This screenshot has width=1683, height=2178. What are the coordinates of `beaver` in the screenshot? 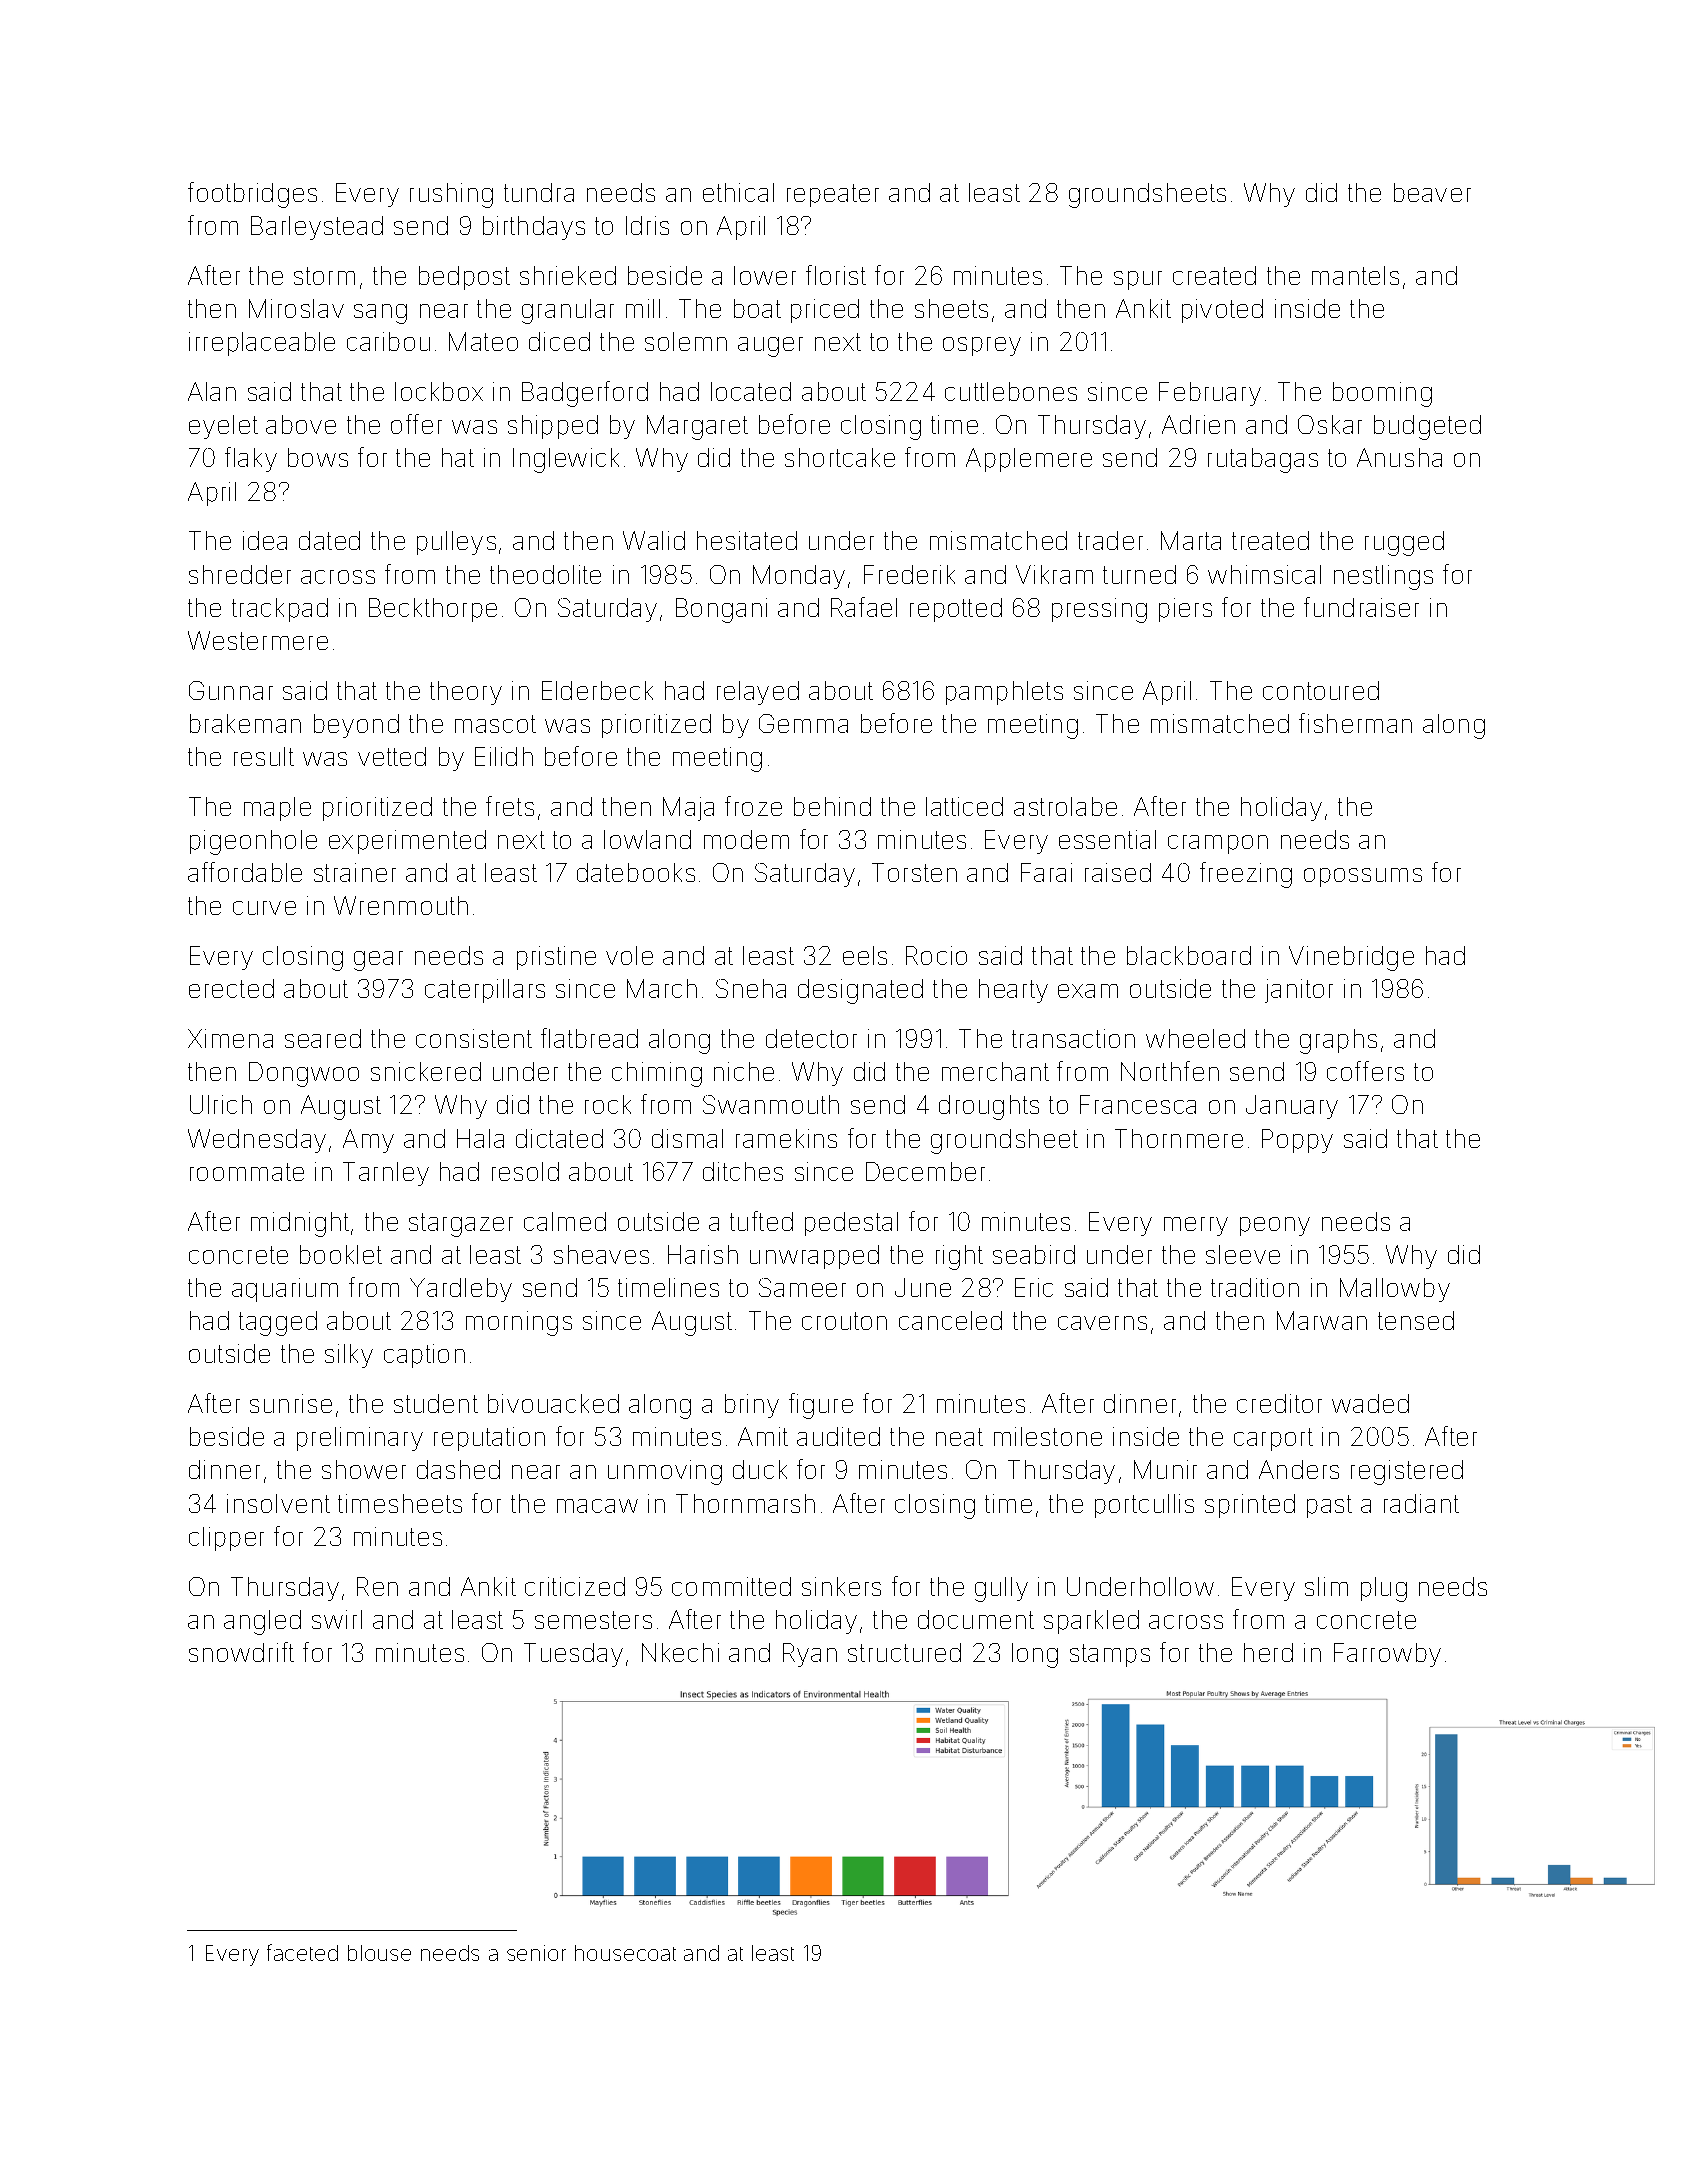 It's located at (1432, 192).
